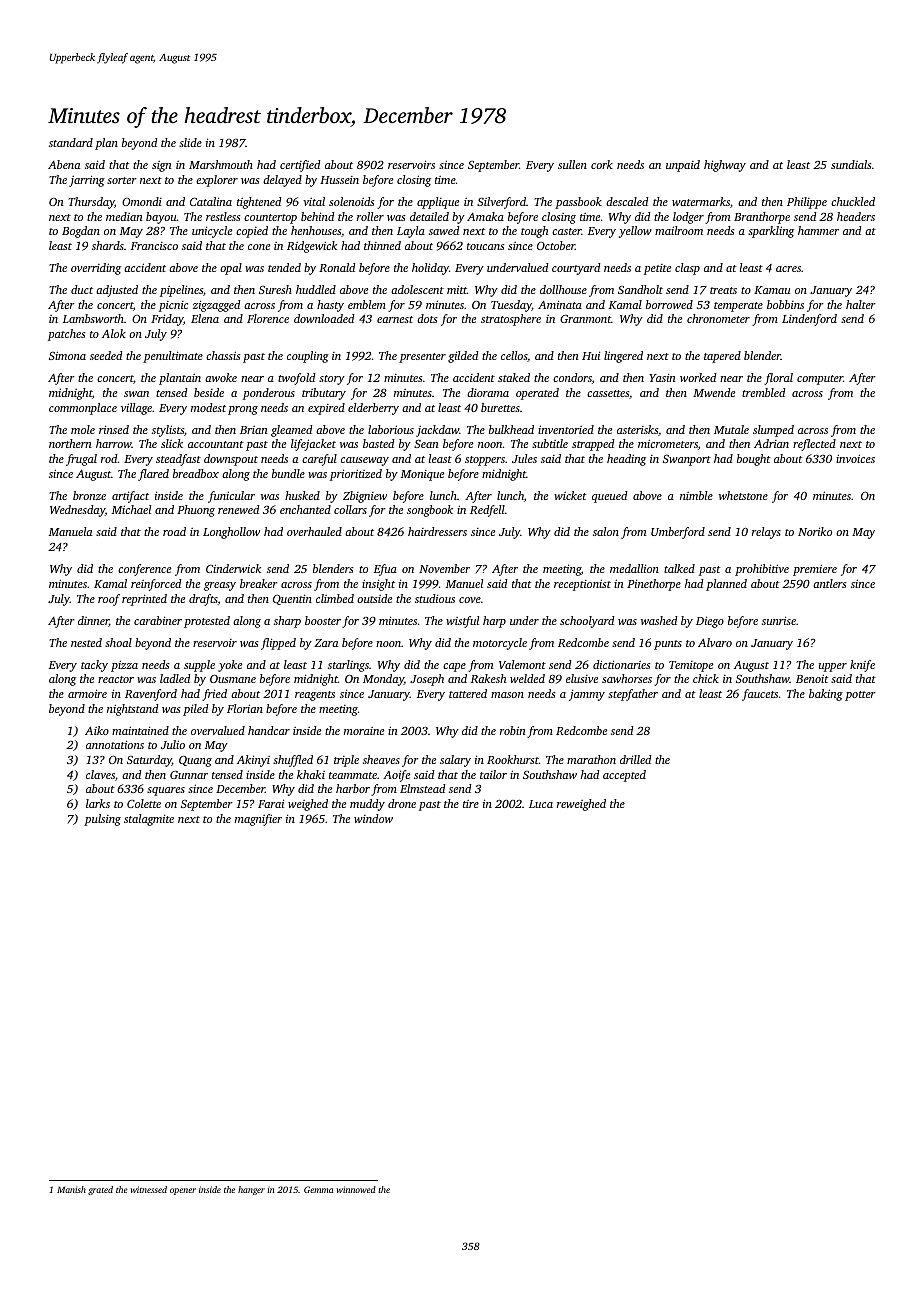 The image size is (924, 1308). Describe the element at coordinates (373, 818) in the image. I see `window` at that location.
